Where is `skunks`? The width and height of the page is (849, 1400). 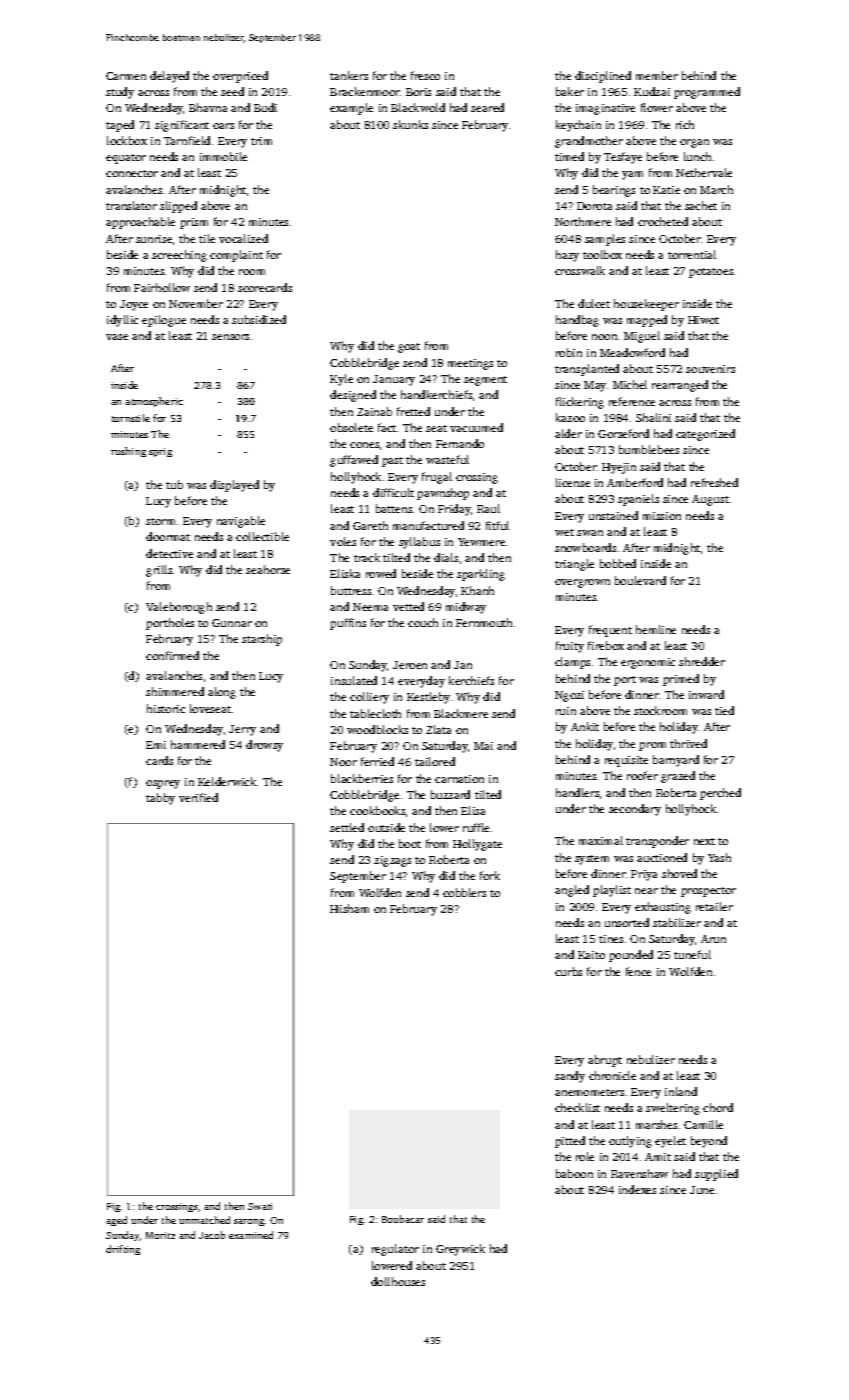 skunks is located at coordinates (410, 124).
